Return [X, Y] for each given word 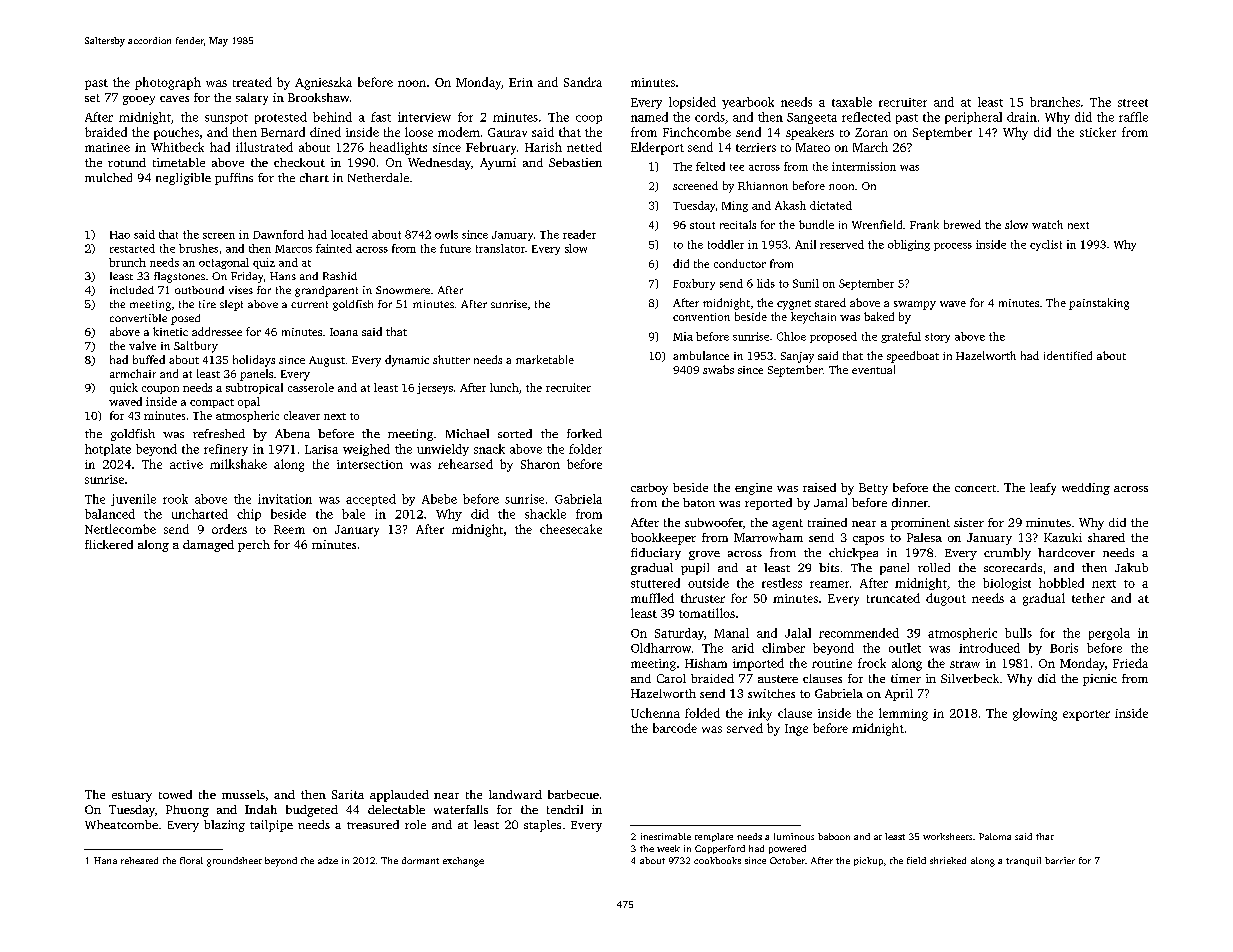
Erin [521, 82]
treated [252, 82]
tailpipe [271, 826]
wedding [1086, 489]
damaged [208, 546]
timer [906, 678]
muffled [652, 598]
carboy [649, 489]
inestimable [666, 836]
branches [1055, 102]
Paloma [995, 836]
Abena [292, 433]
